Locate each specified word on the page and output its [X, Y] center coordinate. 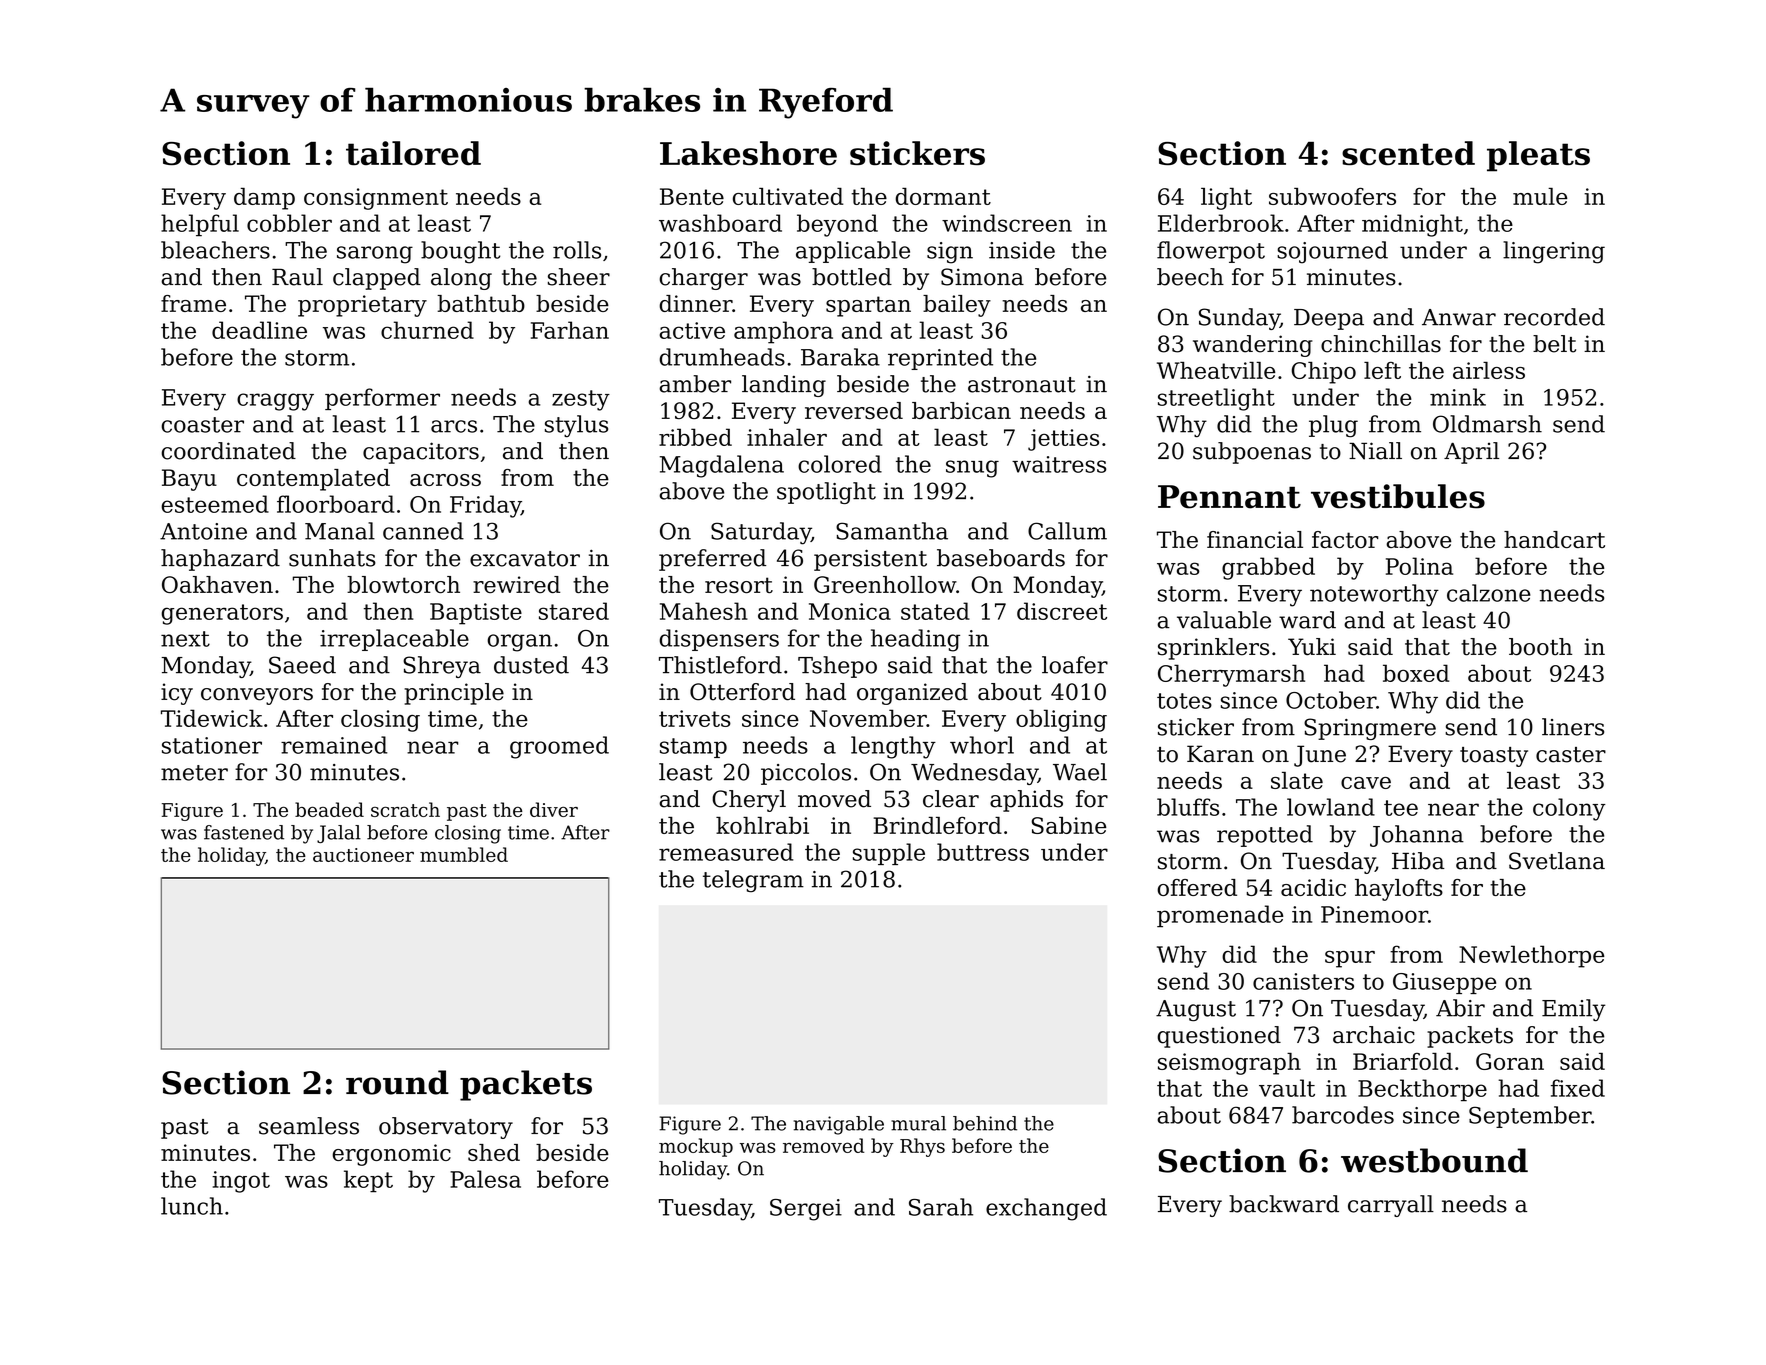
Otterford [742, 692]
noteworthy [1374, 595]
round [397, 1082]
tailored [413, 153]
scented [1408, 153]
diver [554, 809]
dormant [943, 196]
